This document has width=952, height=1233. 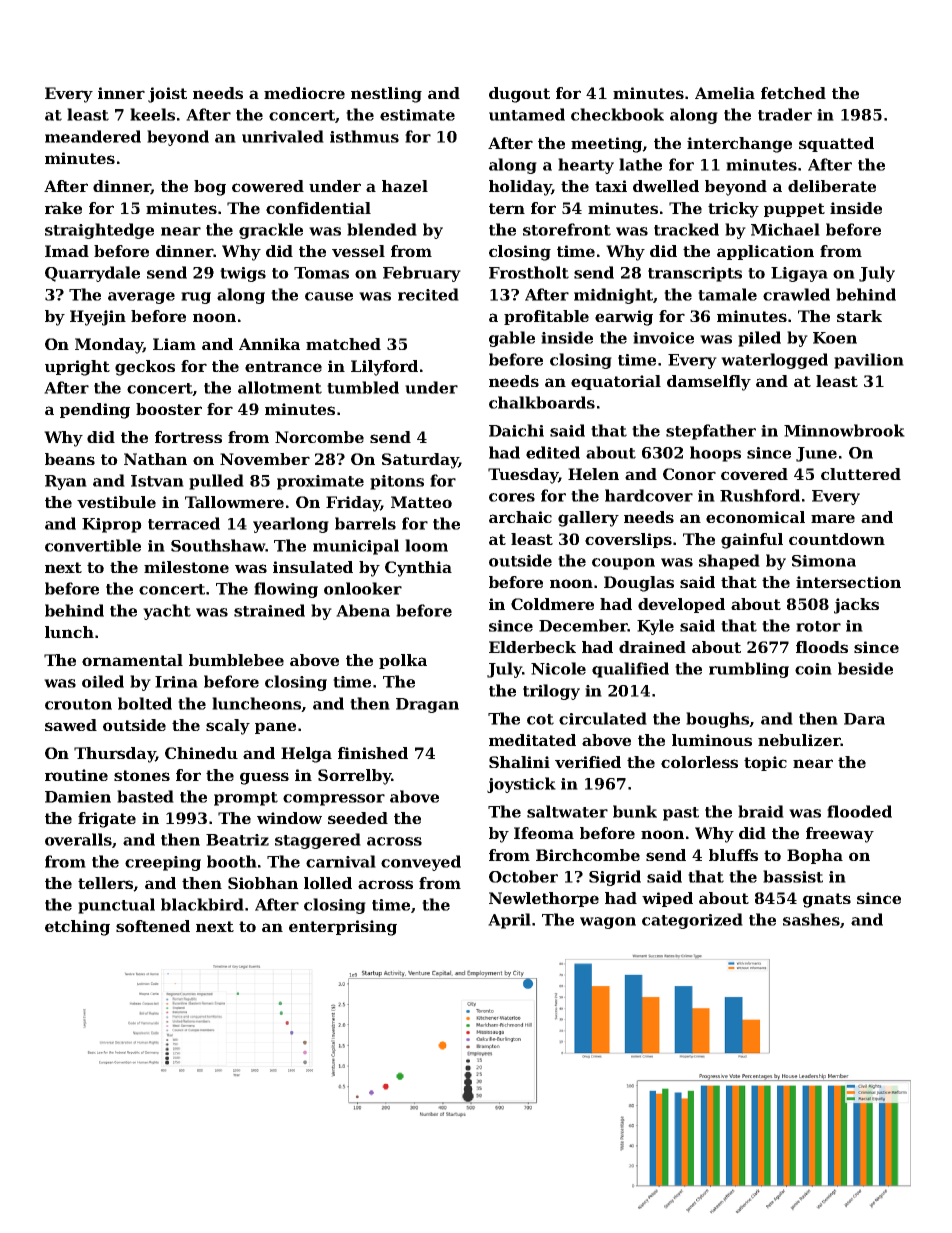 I want to click on polka, so click(x=403, y=661).
